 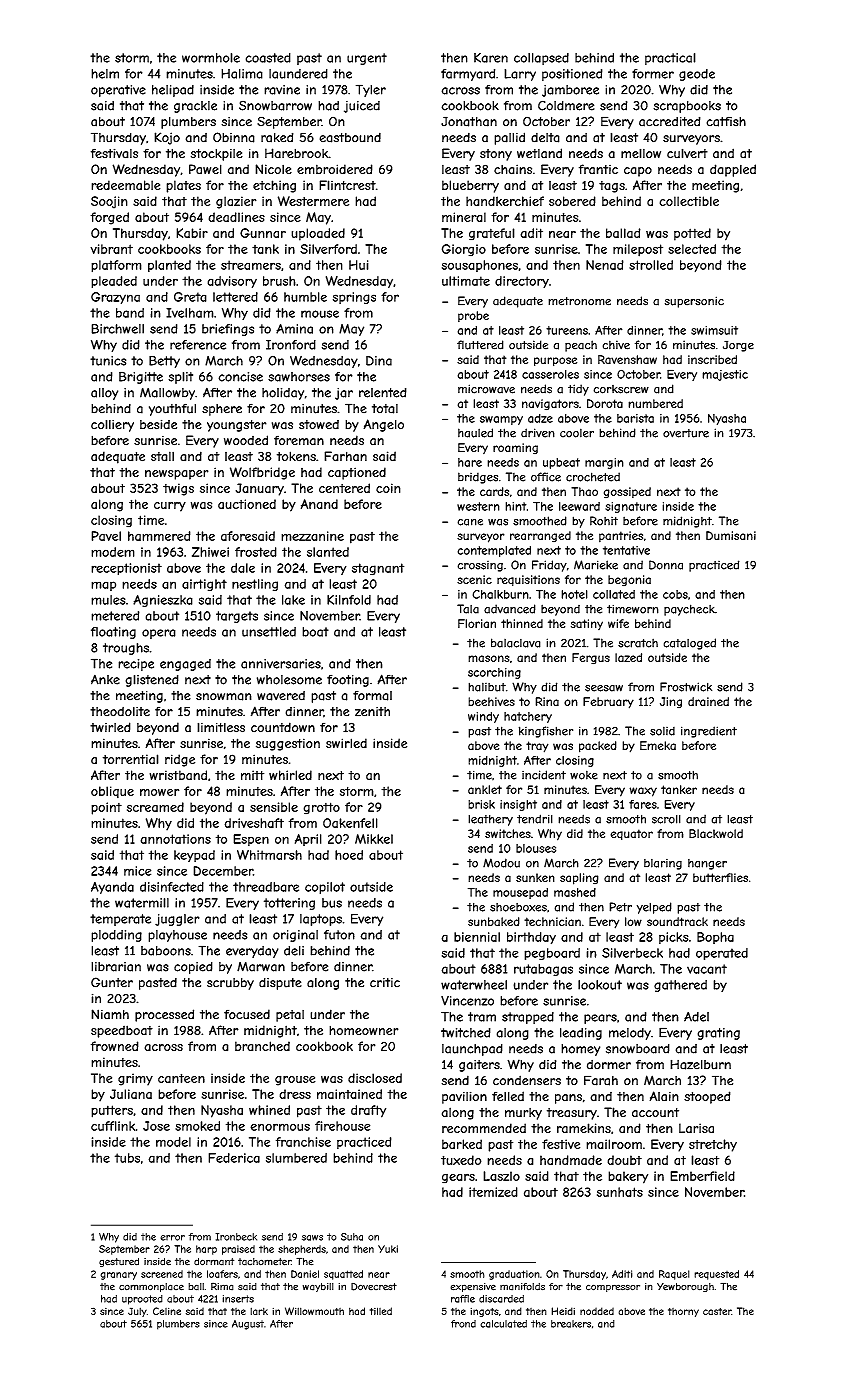 I want to click on catfish, so click(x=726, y=121).
